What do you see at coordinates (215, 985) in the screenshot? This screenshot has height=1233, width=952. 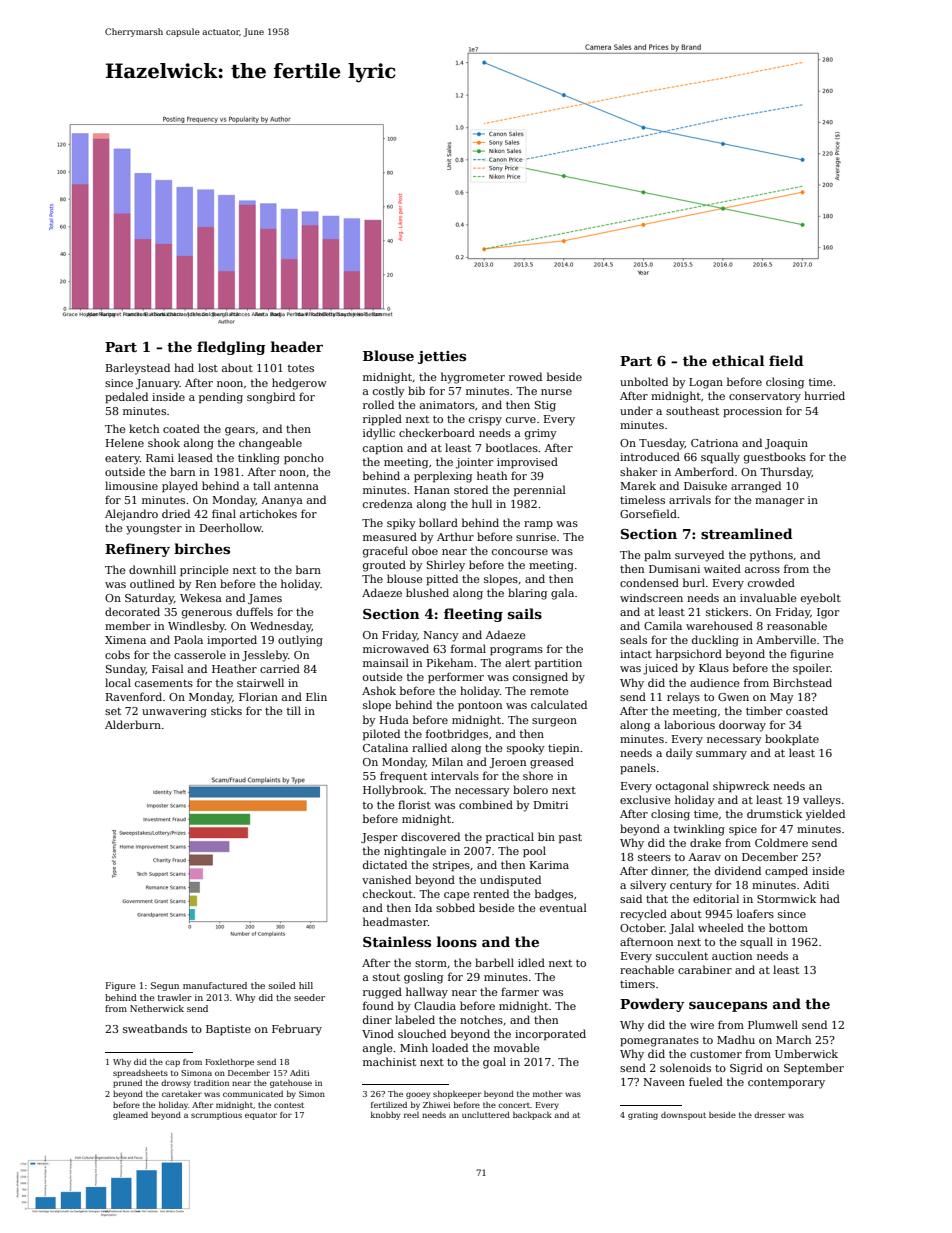 I see `manufactured` at bounding box center [215, 985].
